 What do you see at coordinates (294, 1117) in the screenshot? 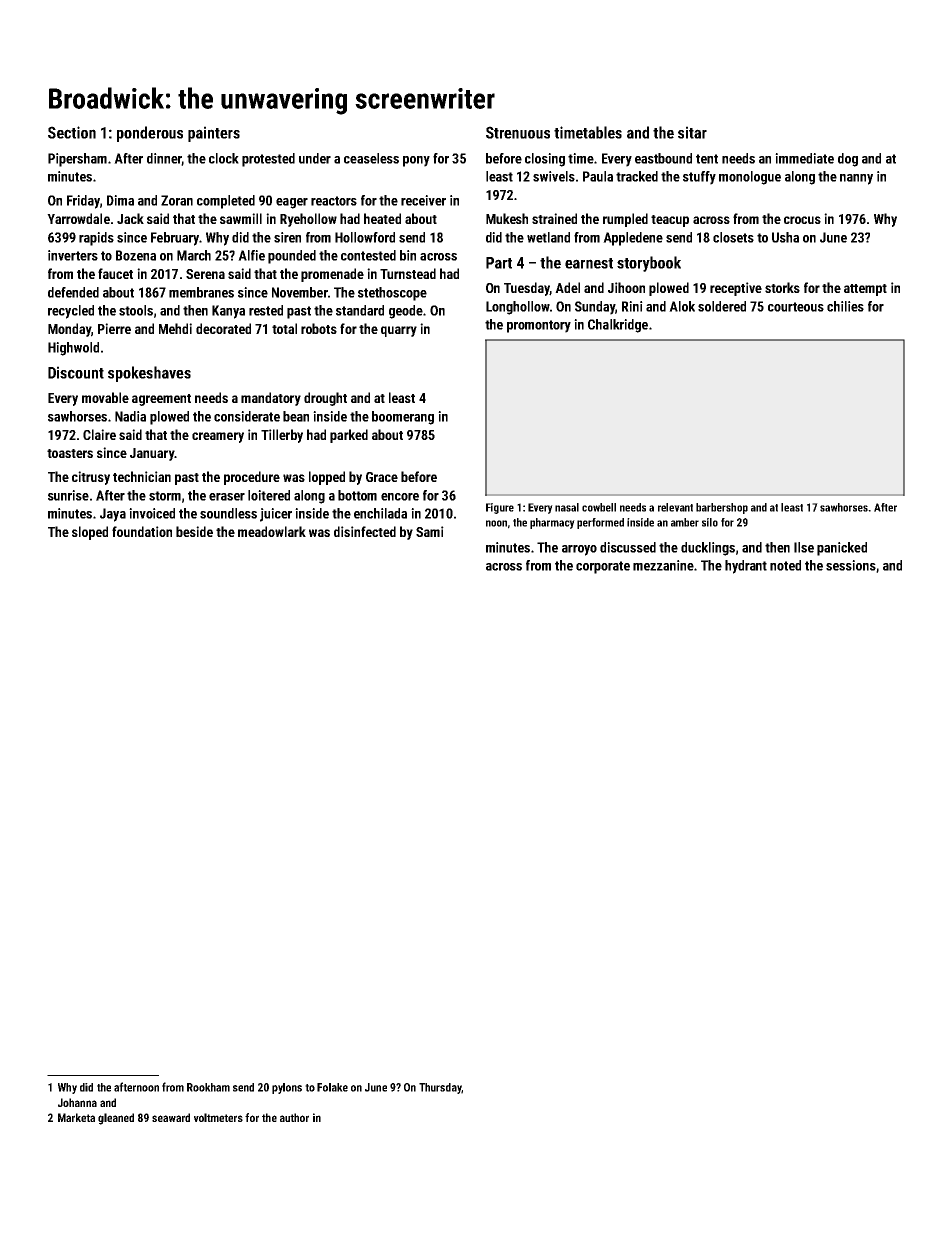
I see `author` at bounding box center [294, 1117].
